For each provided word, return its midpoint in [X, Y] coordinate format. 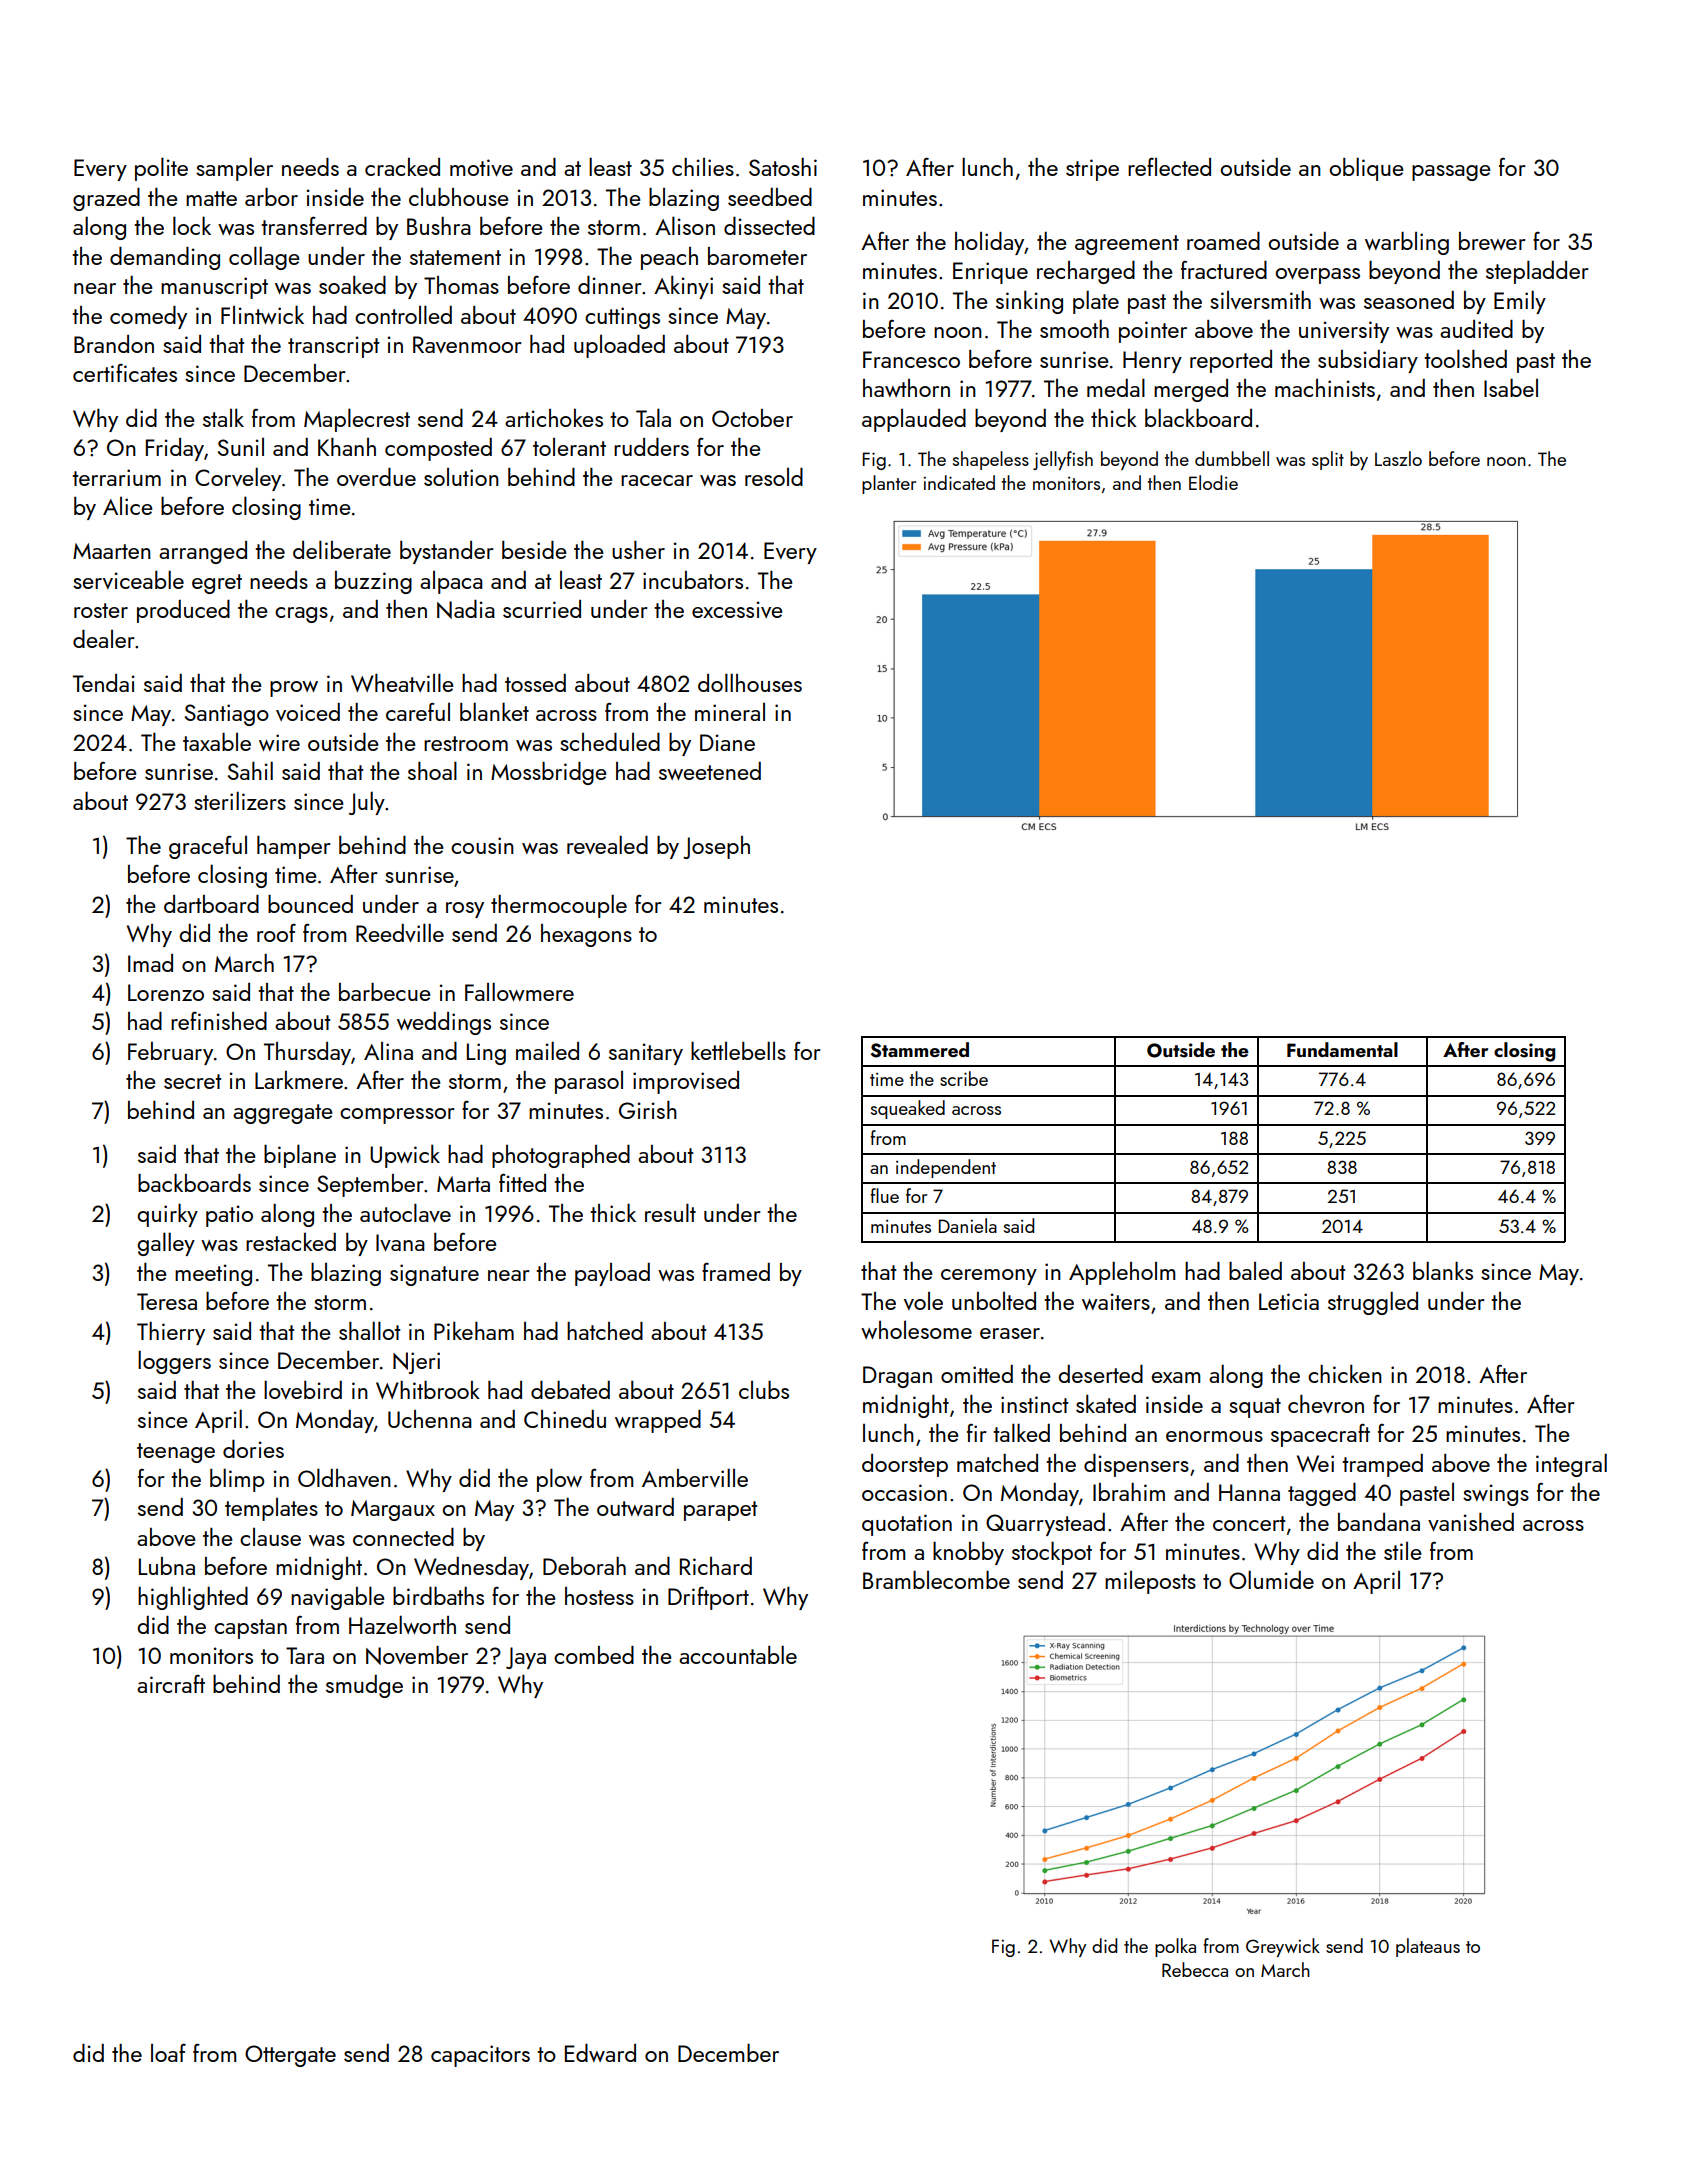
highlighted [193, 1598]
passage [1451, 173]
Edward [600, 2053]
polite [161, 169]
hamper [294, 847]
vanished [1471, 1522]
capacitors [480, 2056]
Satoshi [783, 167]
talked [1021, 1432]
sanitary [646, 1054]
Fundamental [1342, 1049]
